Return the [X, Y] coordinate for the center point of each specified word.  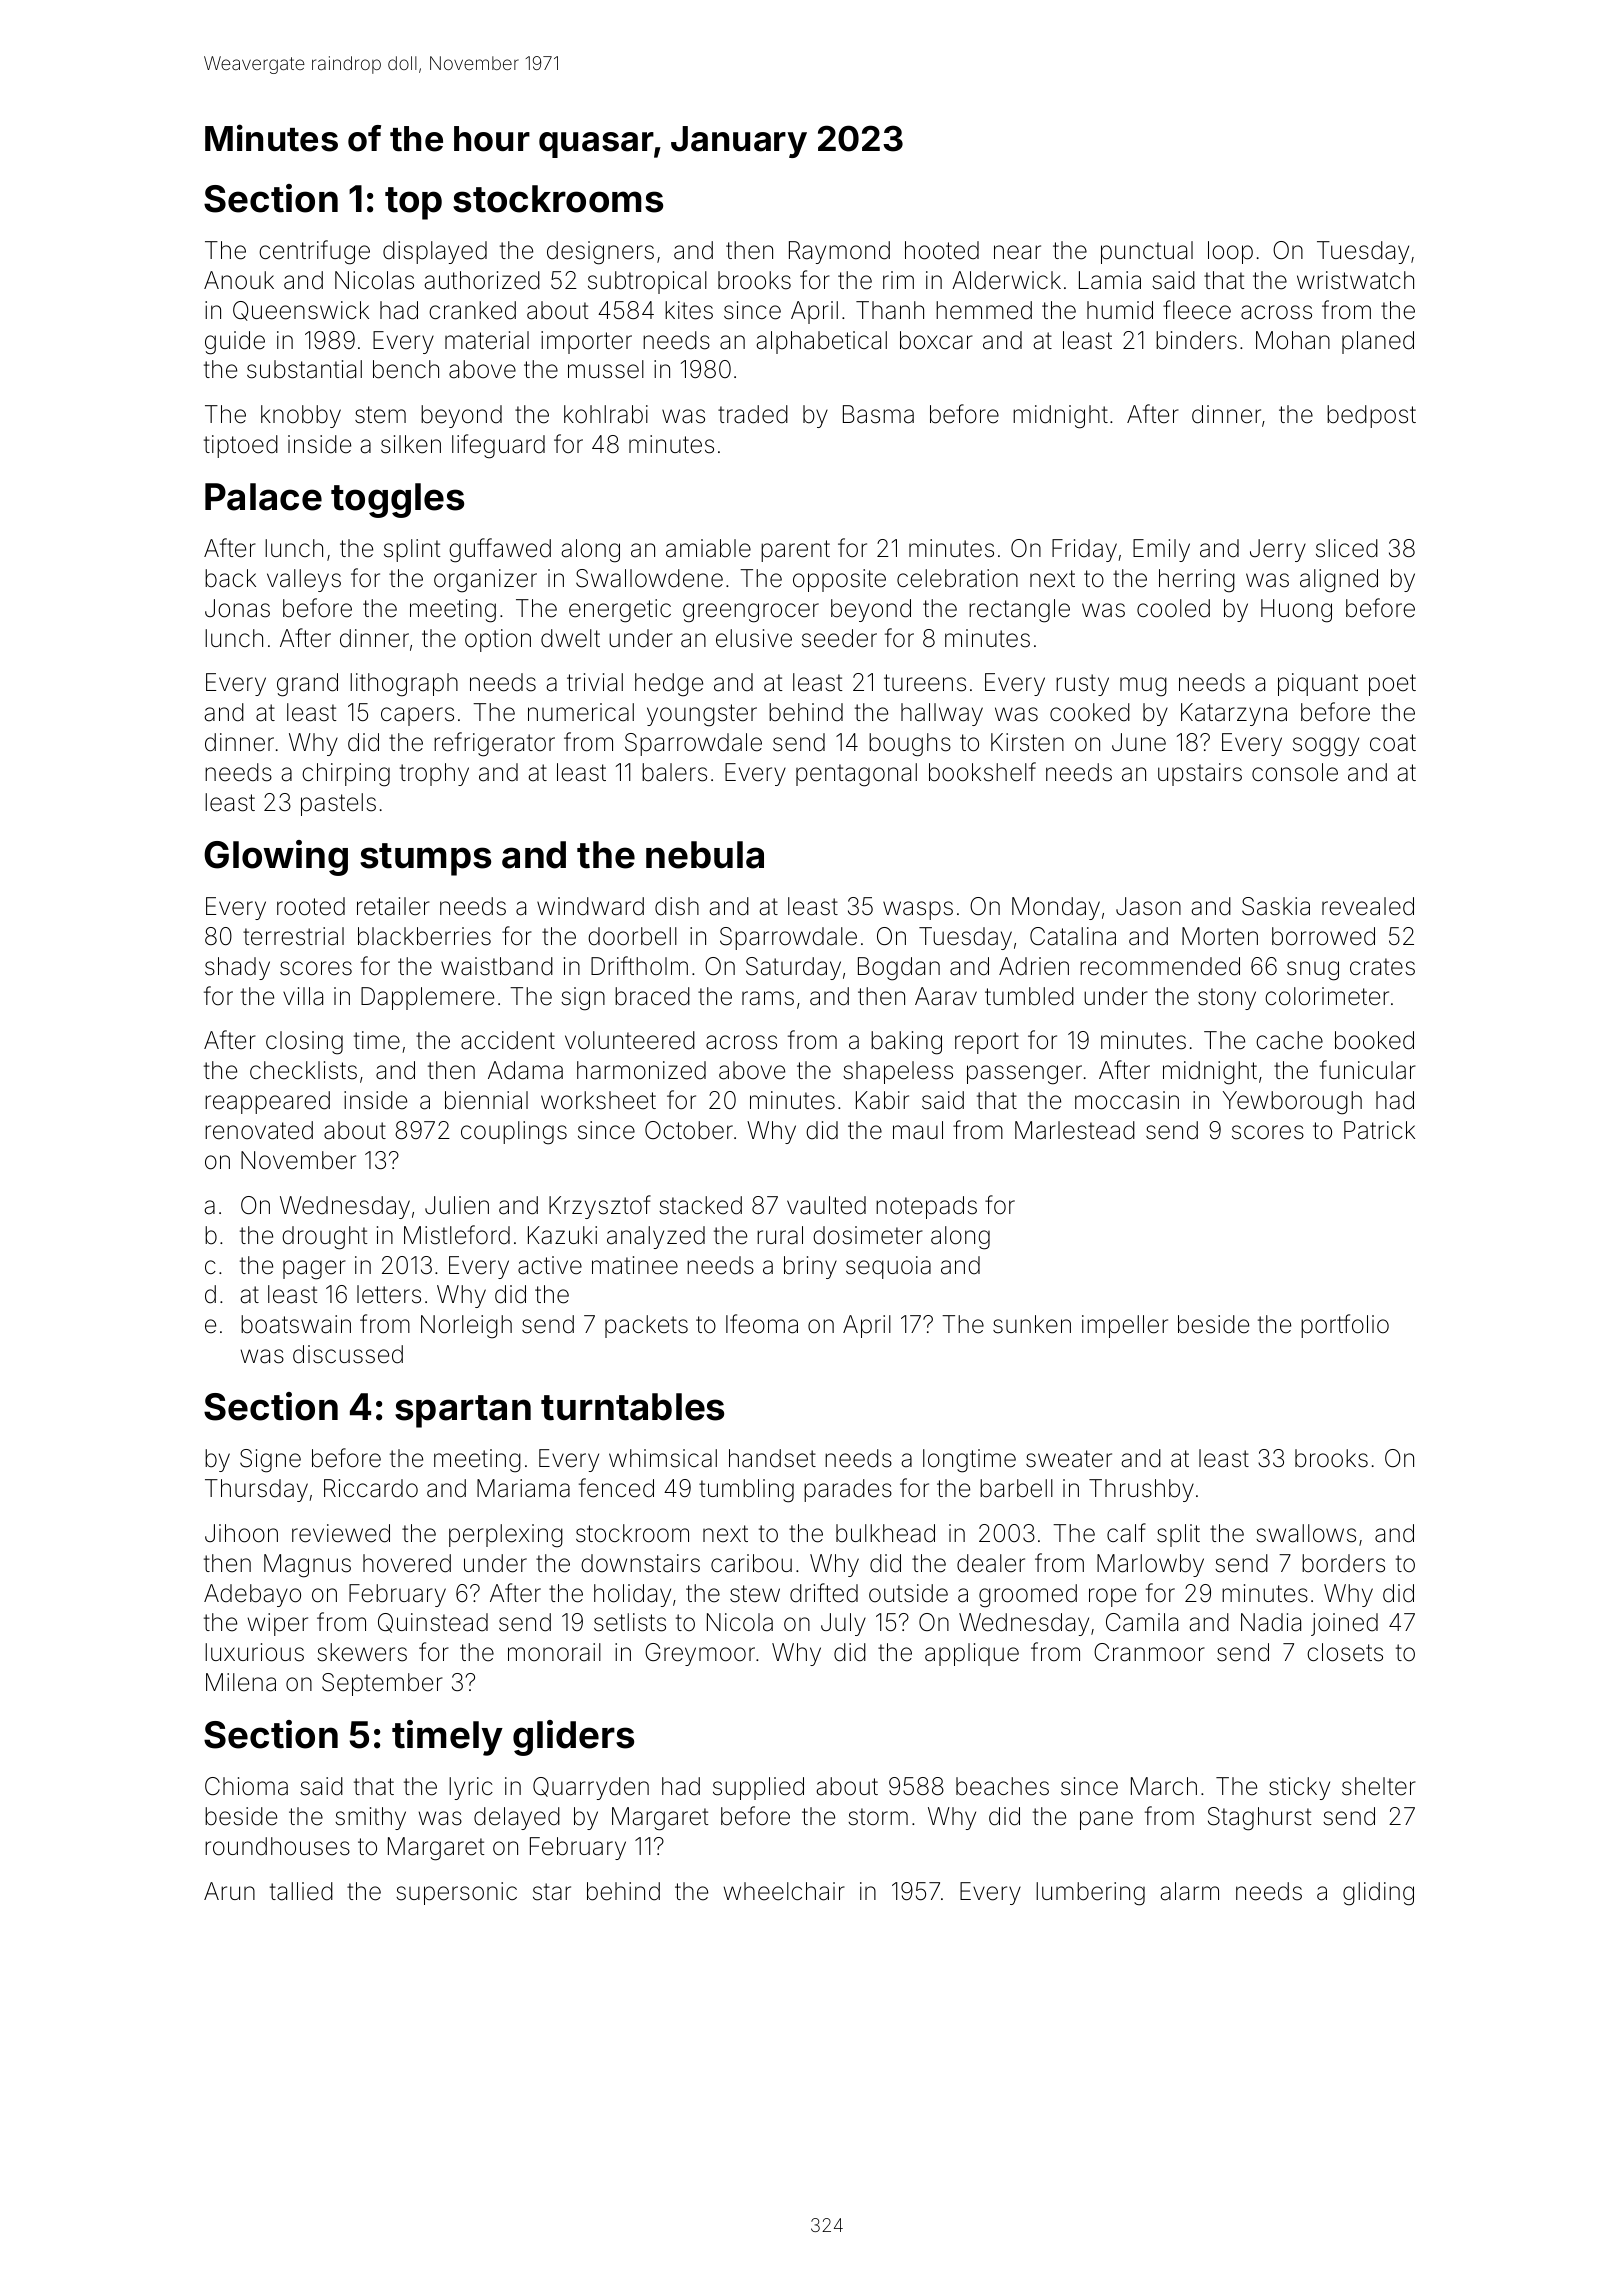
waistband [497, 966]
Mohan [1293, 340]
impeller [1125, 1326]
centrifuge [314, 252]
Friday [1084, 550]
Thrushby [1141, 1490]
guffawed [500, 550]
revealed [1368, 906]
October [689, 1130]
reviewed [341, 1533]
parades [848, 1490]
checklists [303, 1070]
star [552, 1892]
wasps [918, 910]
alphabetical [821, 342]
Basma [878, 414]
